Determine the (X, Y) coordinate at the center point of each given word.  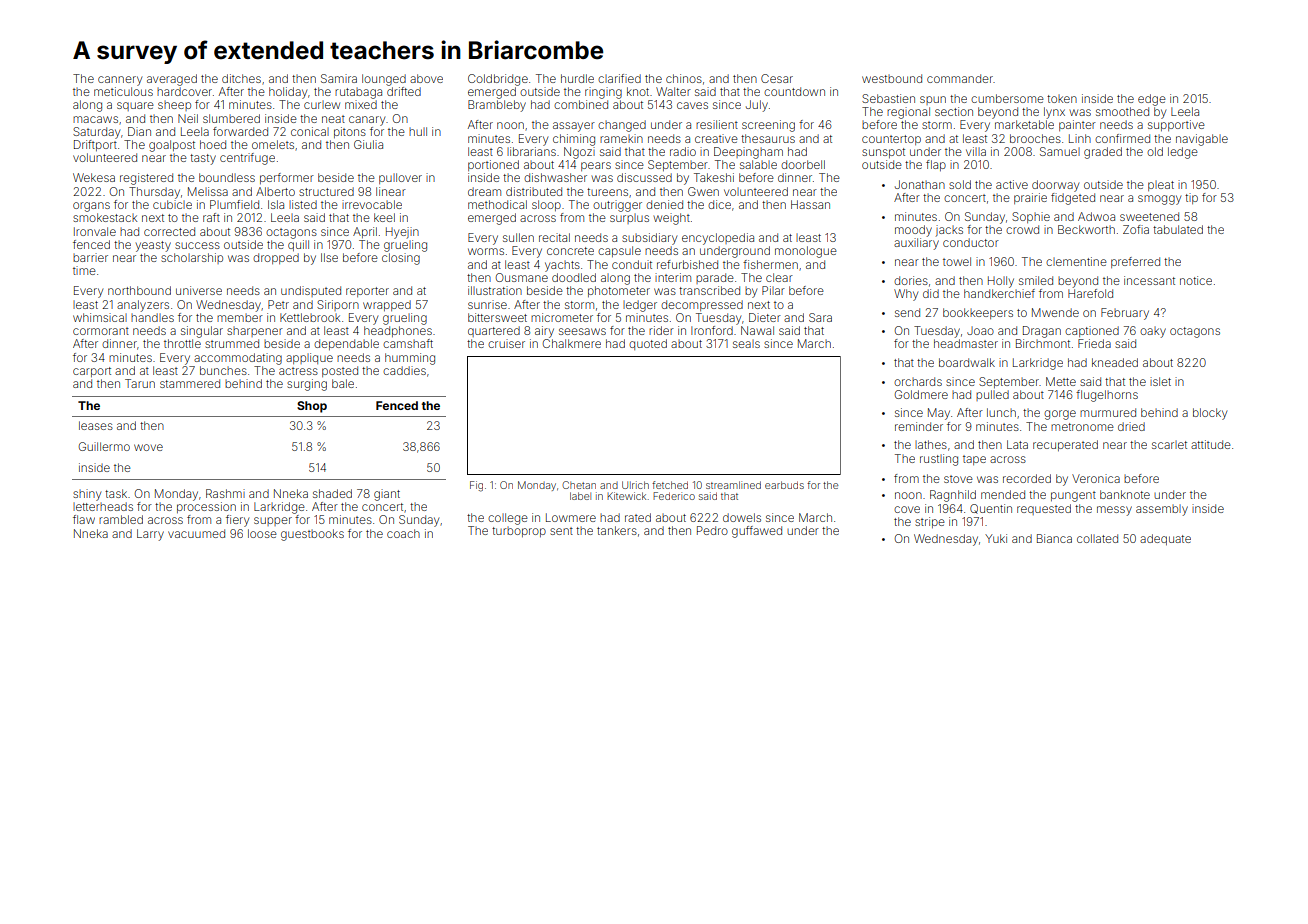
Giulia (368, 144)
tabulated (1178, 229)
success (197, 245)
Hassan (810, 204)
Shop (312, 407)
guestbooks (312, 535)
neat (333, 119)
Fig (476, 486)
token (1062, 99)
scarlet (1169, 445)
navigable (1202, 140)
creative (716, 138)
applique (309, 358)
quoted (648, 344)
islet (1160, 381)
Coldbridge (498, 80)
